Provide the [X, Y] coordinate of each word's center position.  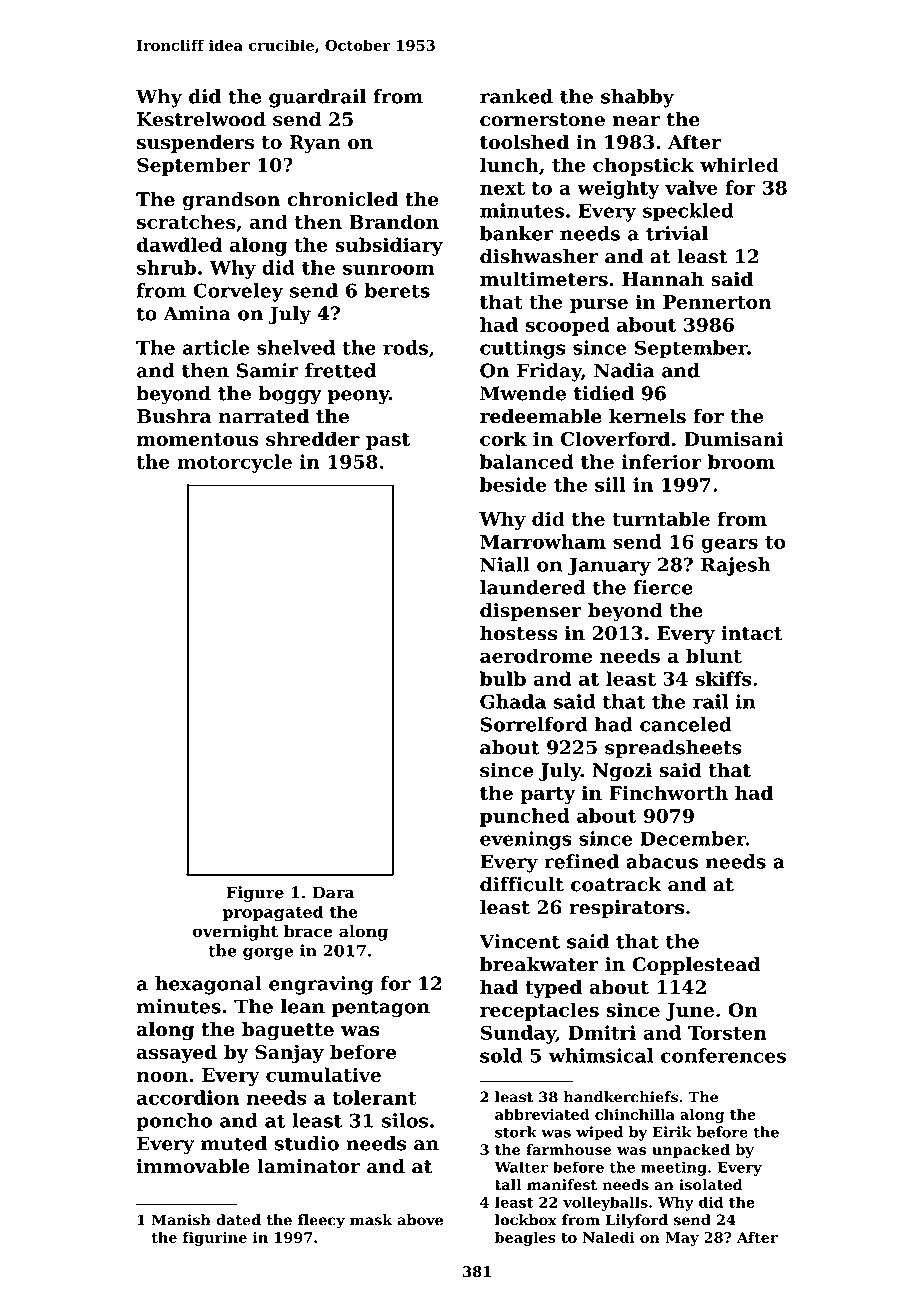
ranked [516, 96]
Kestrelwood [201, 119]
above [420, 1220]
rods [405, 347]
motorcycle [234, 463]
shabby [637, 98]
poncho [174, 1122]
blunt [714, 655]
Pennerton [717, 302]
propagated [273, 913]
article [216, 347]
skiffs [723, 678]
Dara [333, 892]
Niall [505, 564]
